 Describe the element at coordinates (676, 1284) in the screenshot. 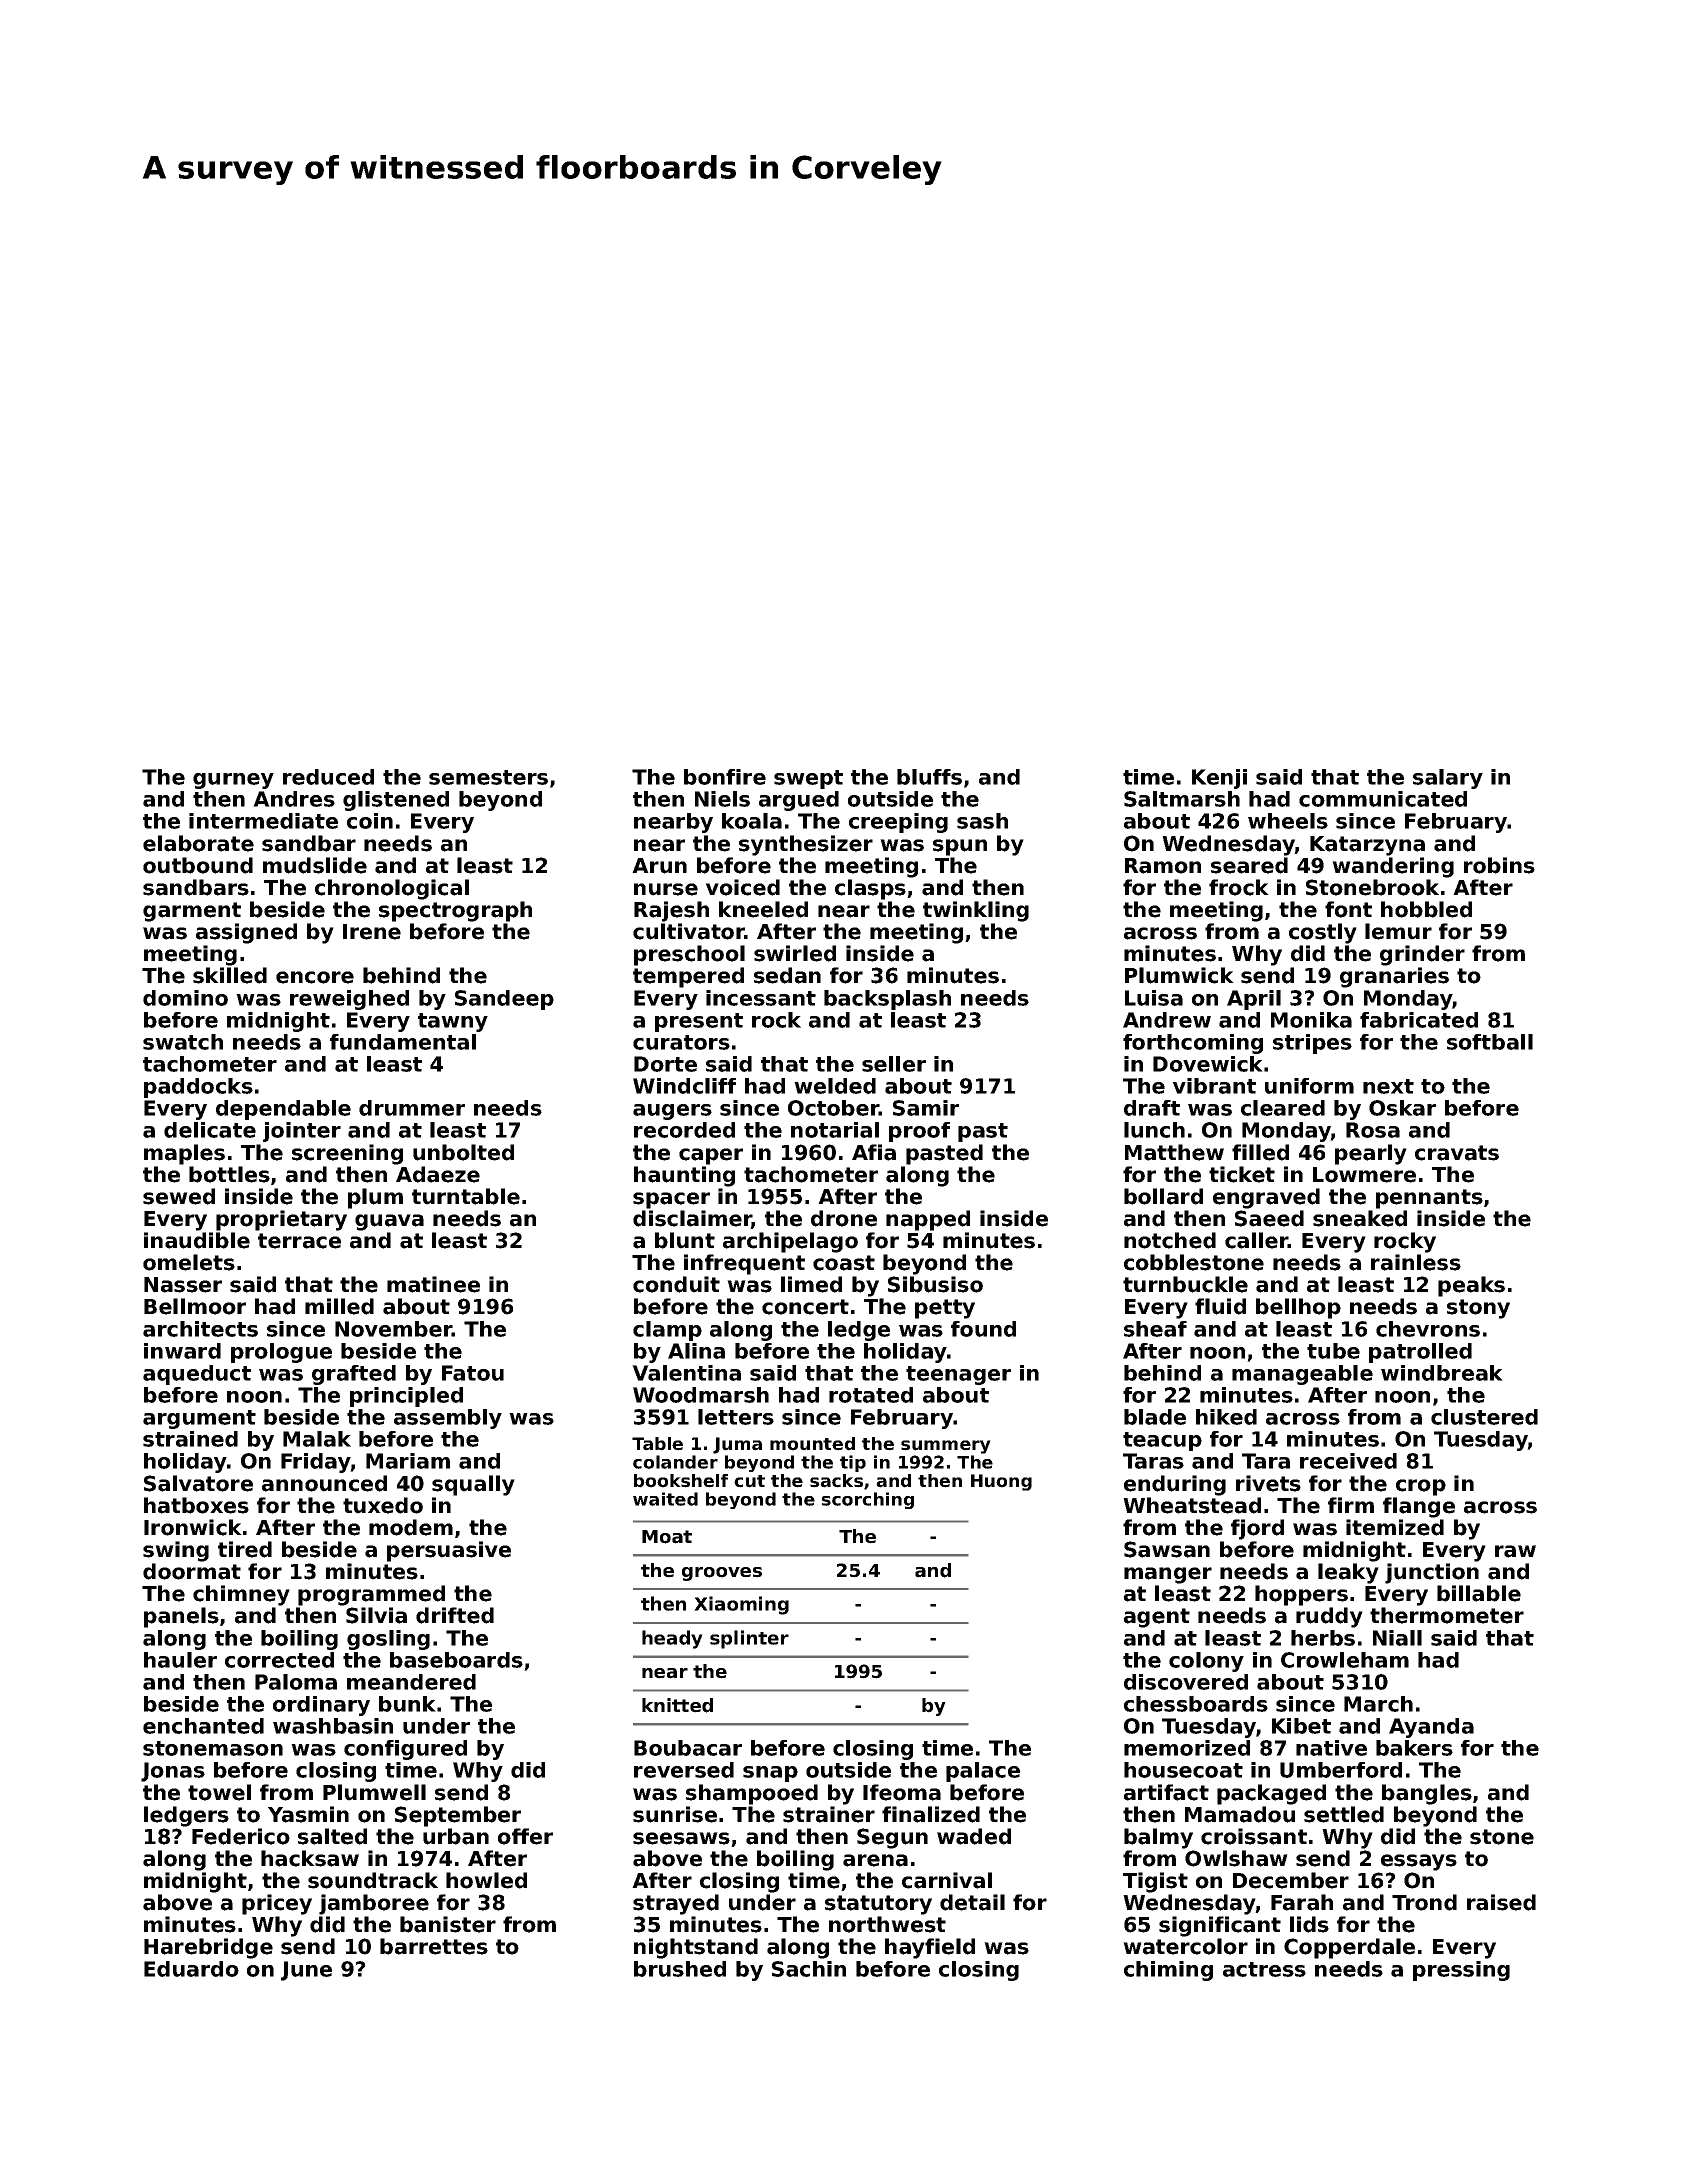

I see `conduit` at that location.
